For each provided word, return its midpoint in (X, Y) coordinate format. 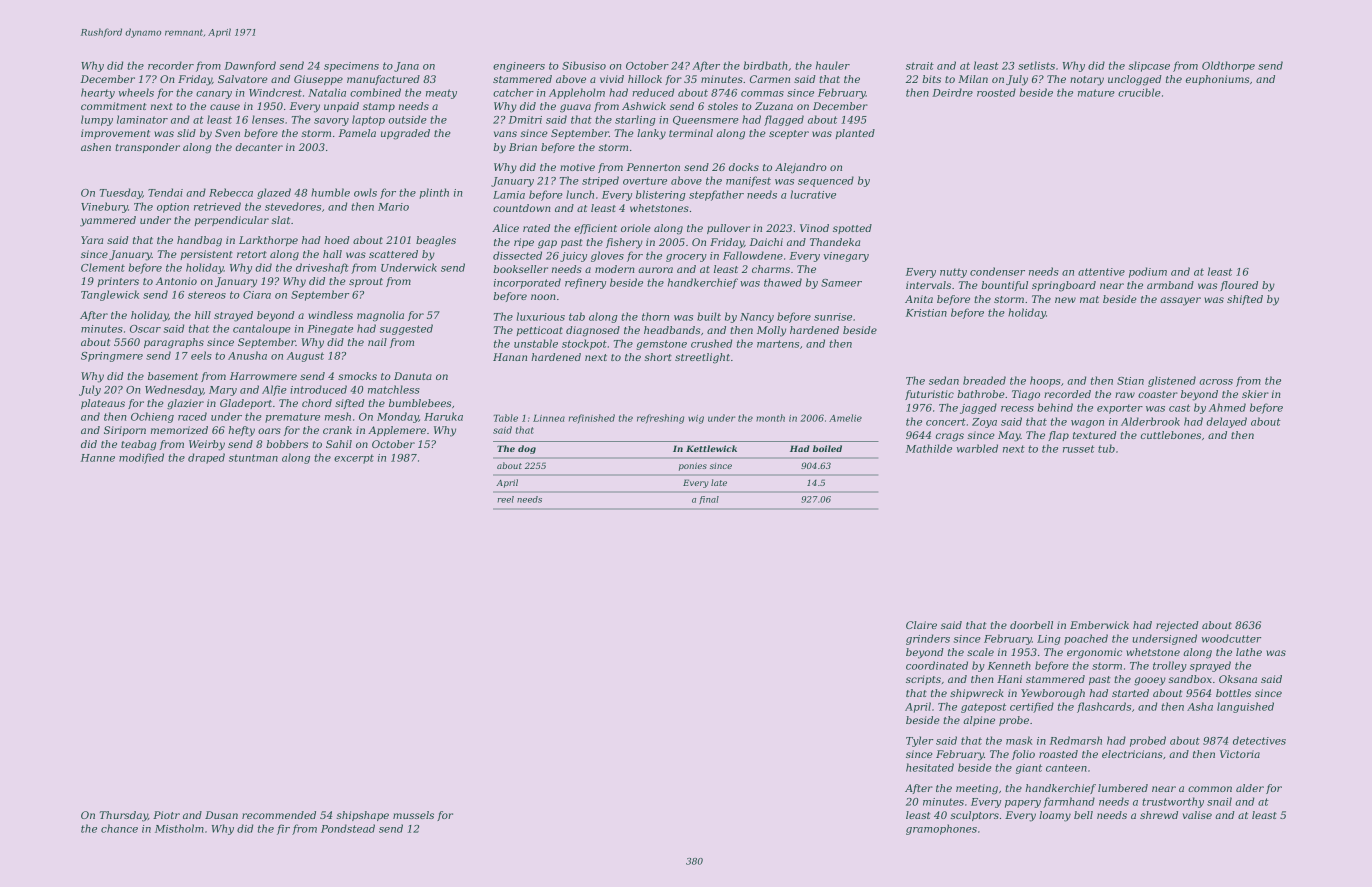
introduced (318, 389)
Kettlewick (711, 448)
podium (1148, 272)
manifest (748, 181)
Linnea (549, 418)
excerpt (354, 459)
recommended (279, 815)
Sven (227, 133)
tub (1106, 448)
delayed (1226, 422)
